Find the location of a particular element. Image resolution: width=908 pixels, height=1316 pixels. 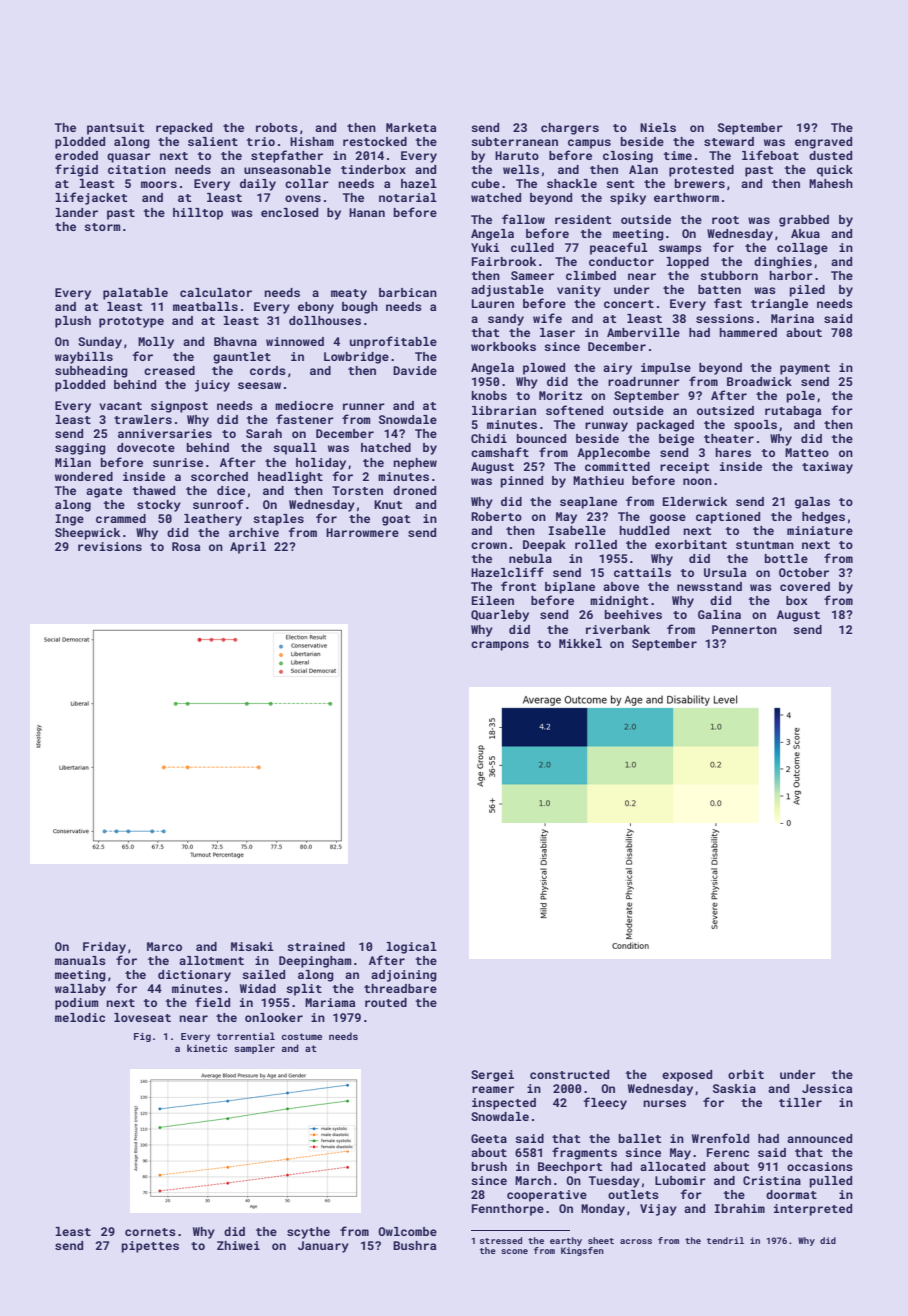

Inge is located at coordinates (69, 520).
